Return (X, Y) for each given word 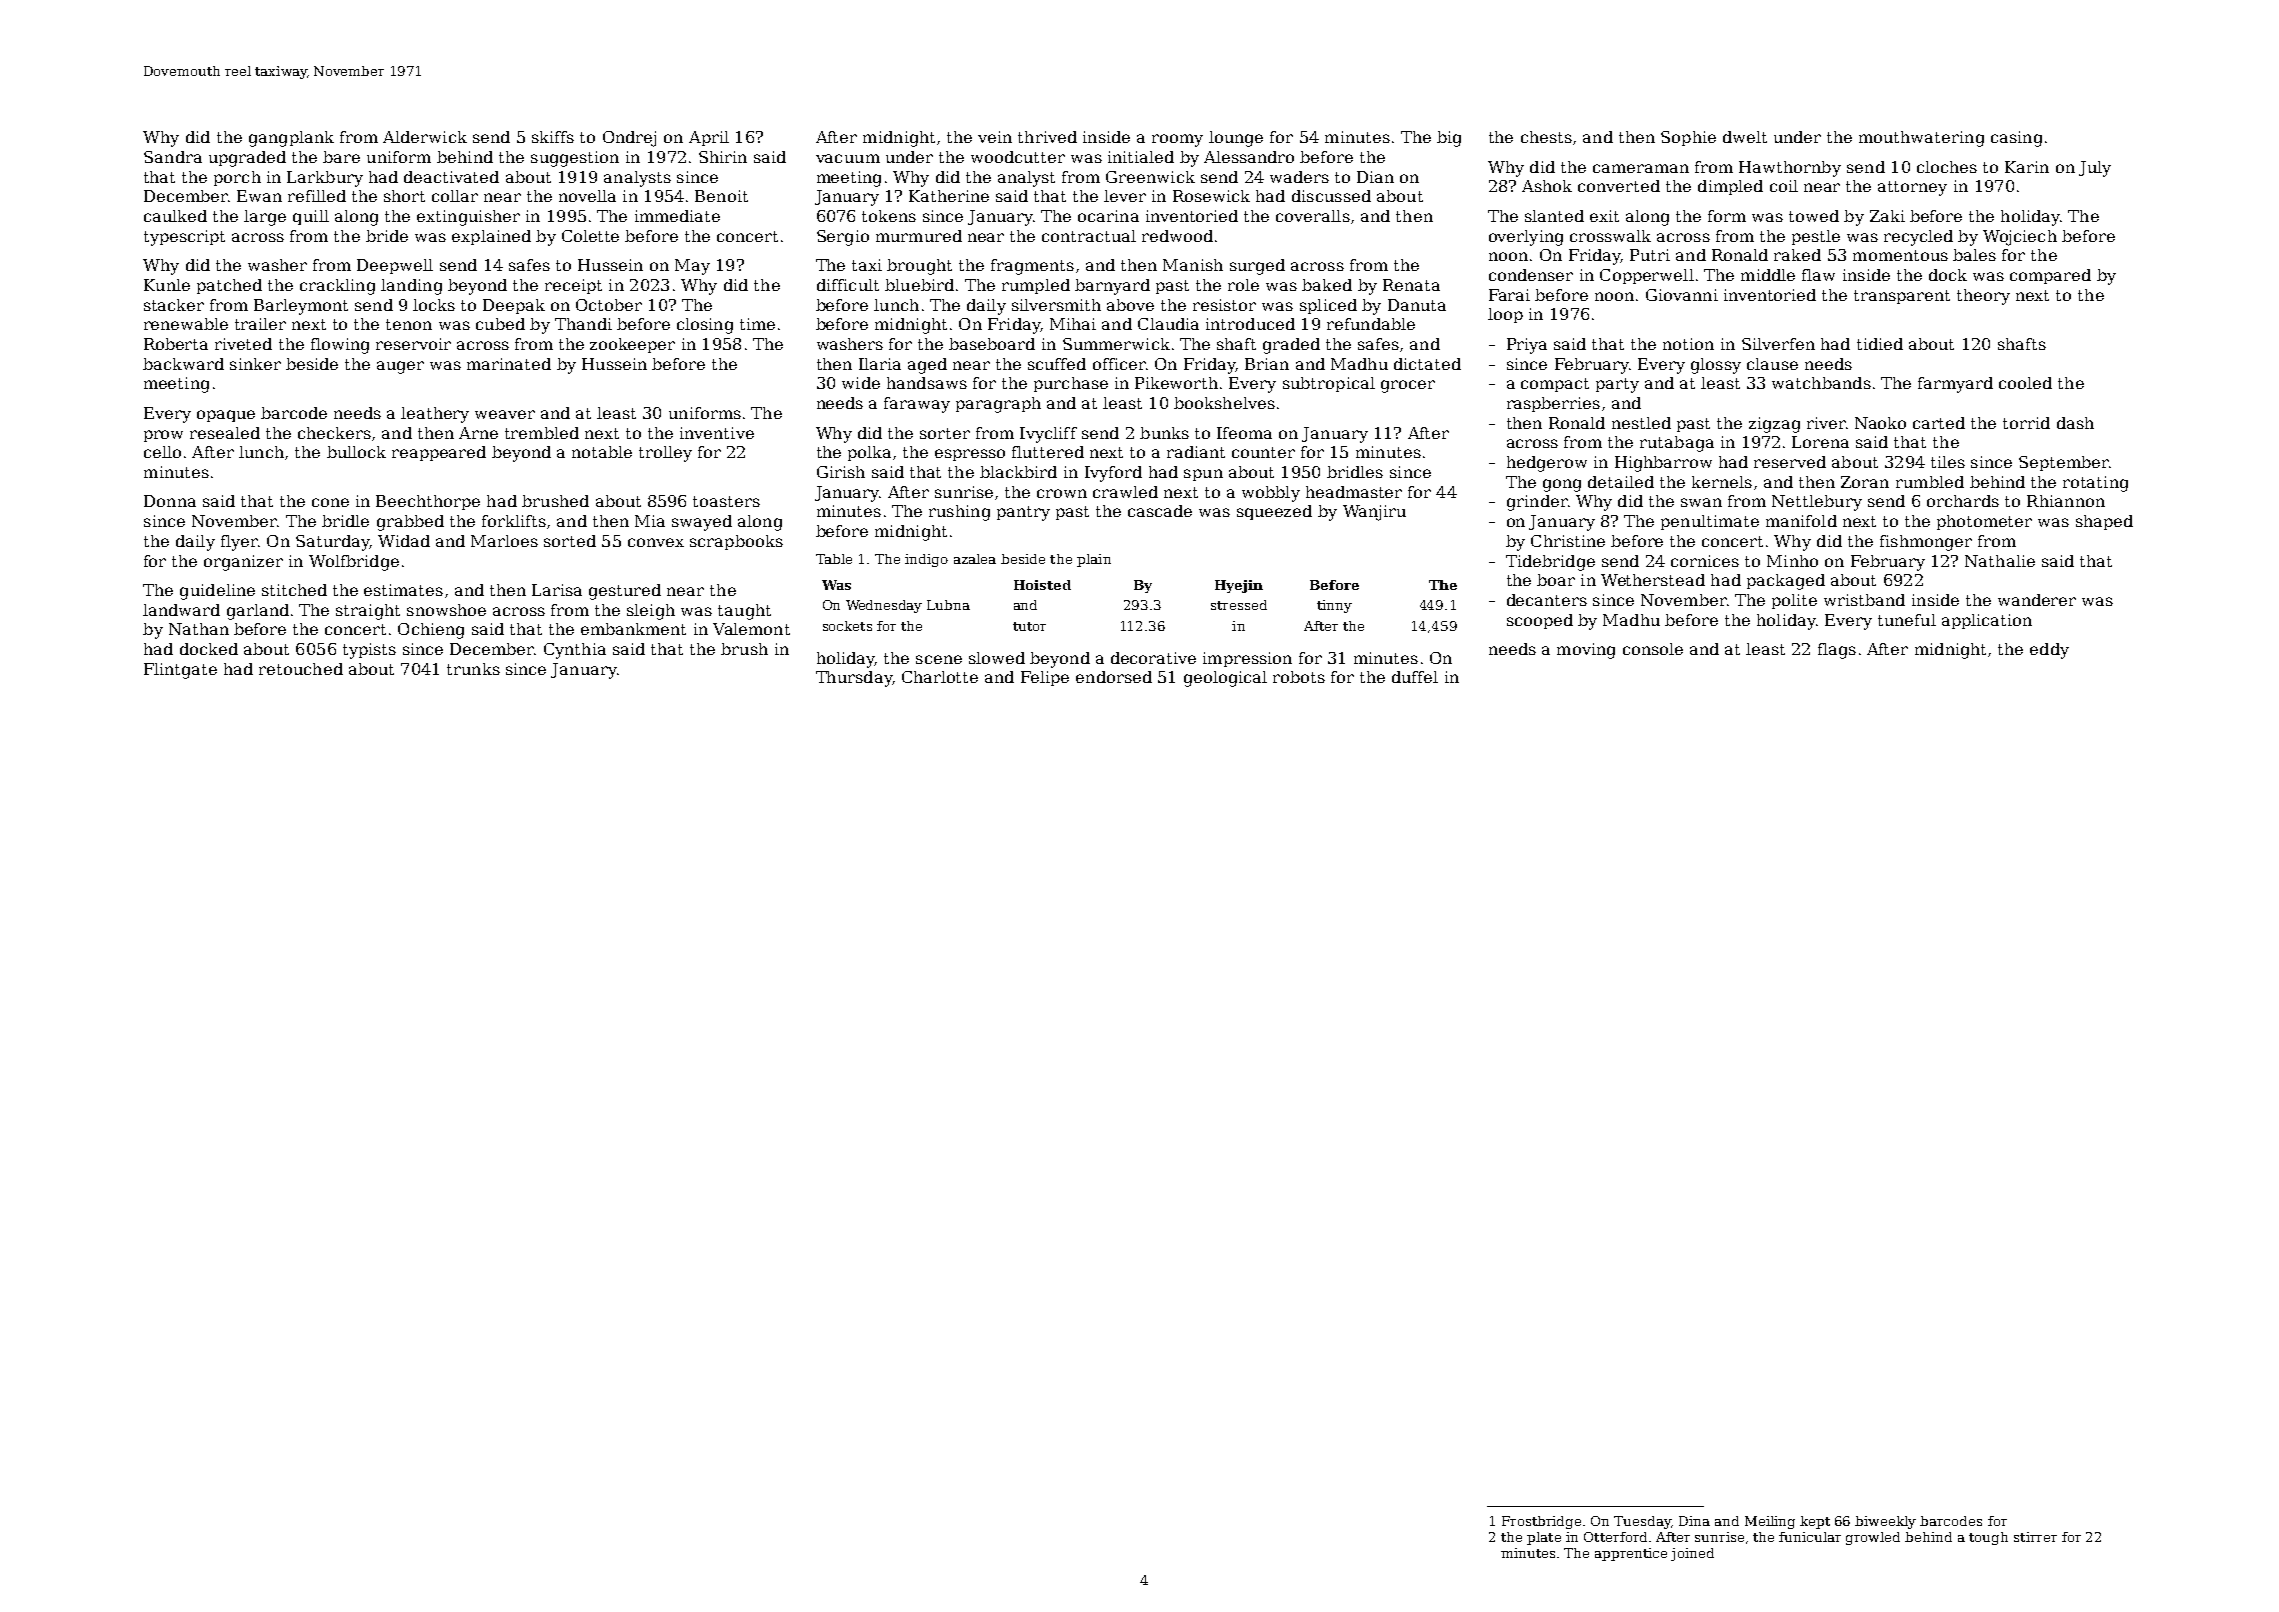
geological (1225, 679)
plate (1544, 1538)
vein (995, 137)
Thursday (854, 679)
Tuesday (1642, 1522)
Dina (1694, 1521)
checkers (334, 433)
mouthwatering (1921, 139)
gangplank (291, 139)
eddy (2049, 651)
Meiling (1770, 1522)
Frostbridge (1541, 1522)
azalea (975, 559)
